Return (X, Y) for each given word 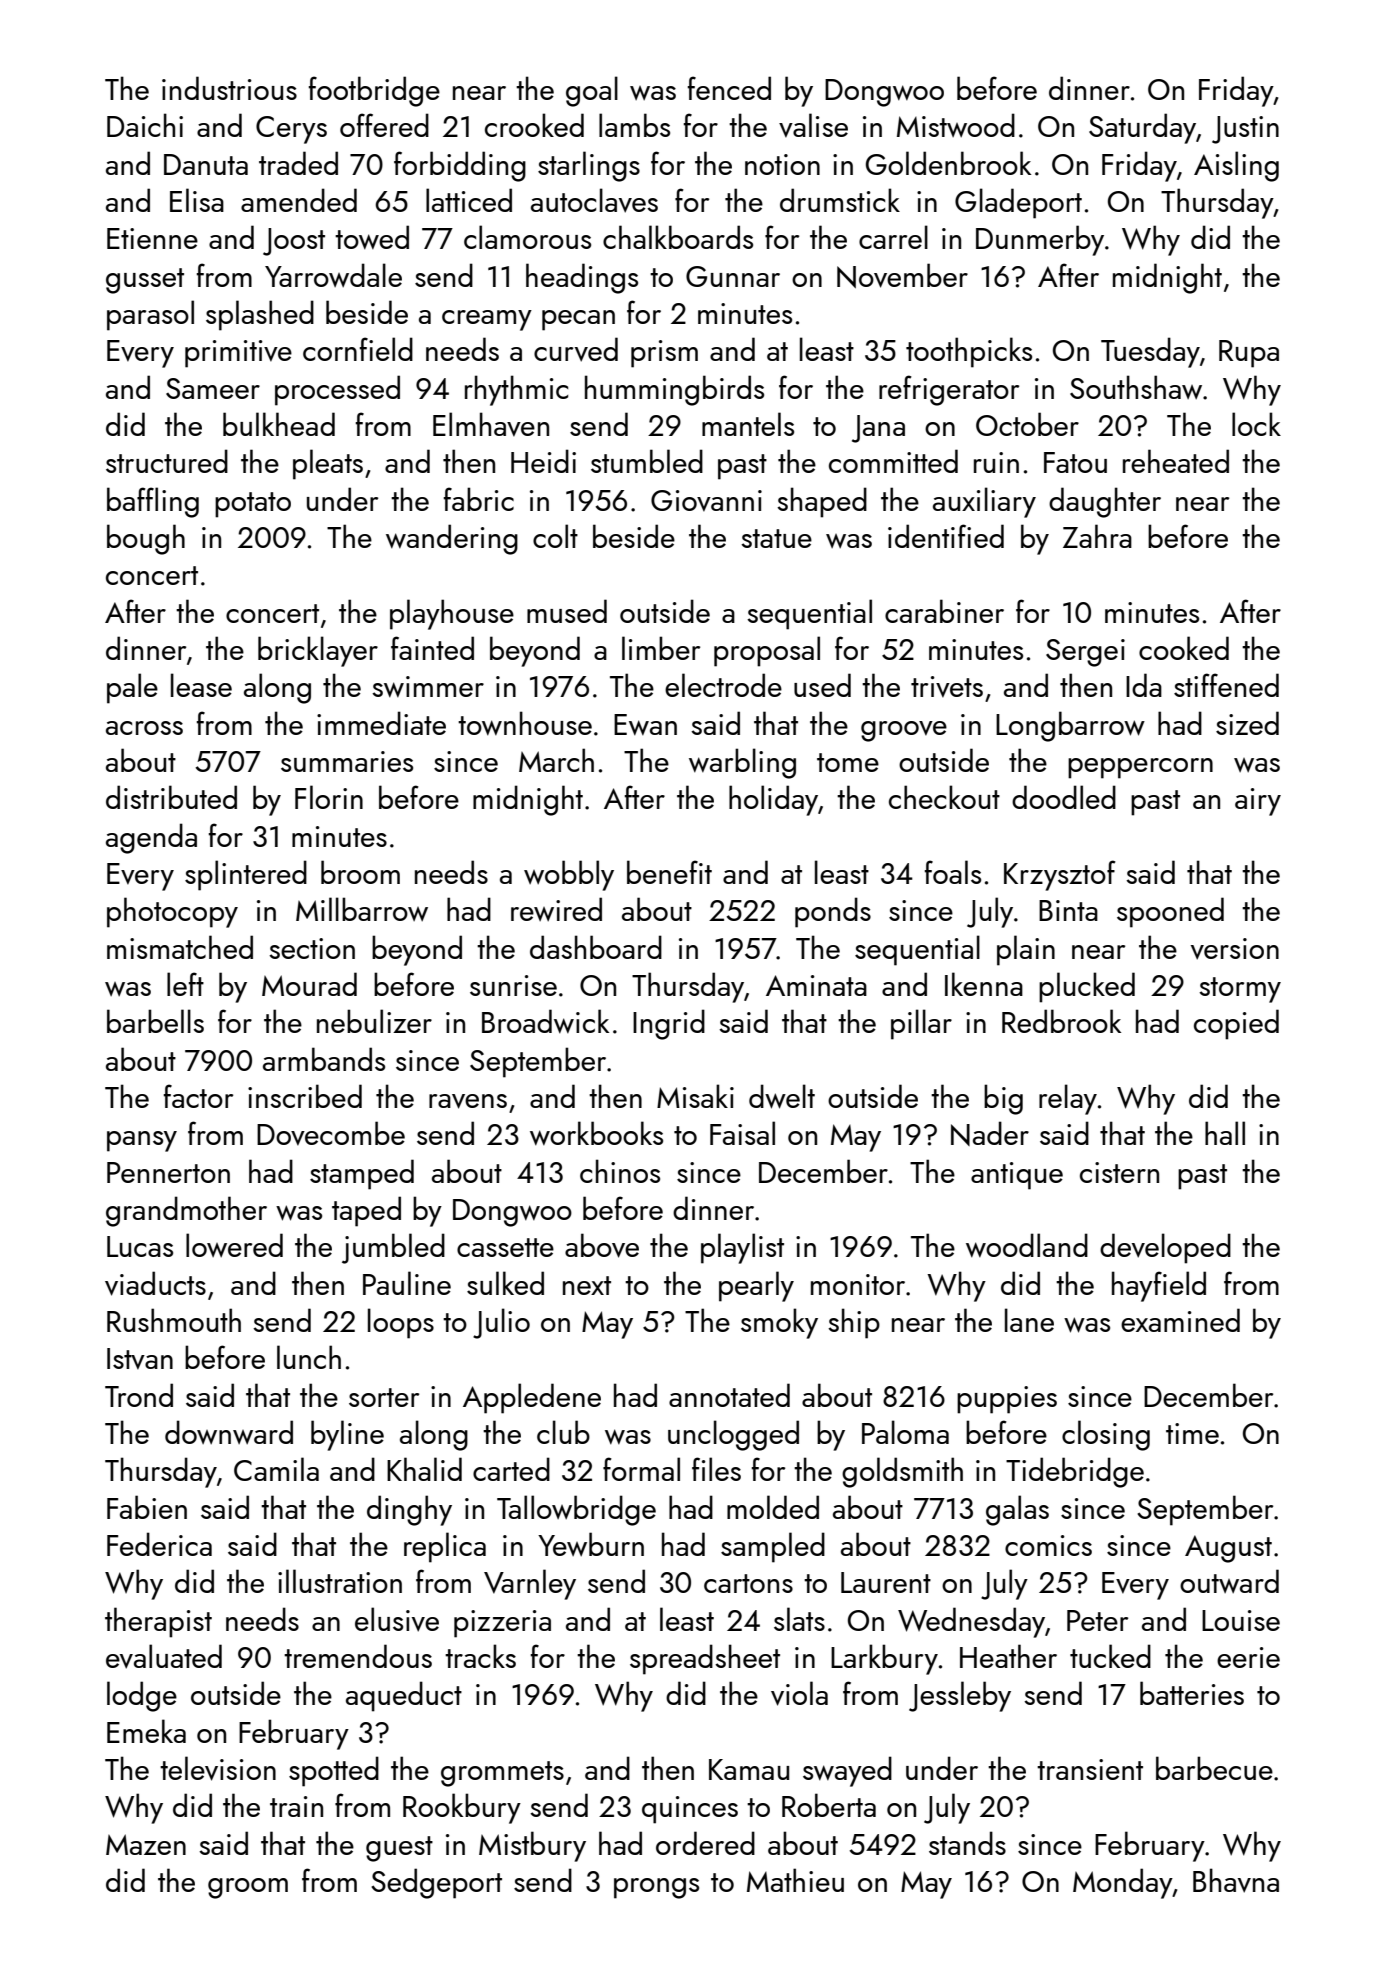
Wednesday (971, 1622)
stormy (1240, 990)
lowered (234, 1245)
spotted (334, 1771)
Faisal (742, 1133)
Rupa (1249, 354)
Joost (294, 242)
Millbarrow (362, 909)
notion (782, 164)
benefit (669, 872)
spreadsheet (705, 1659)
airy (1258, 802)
